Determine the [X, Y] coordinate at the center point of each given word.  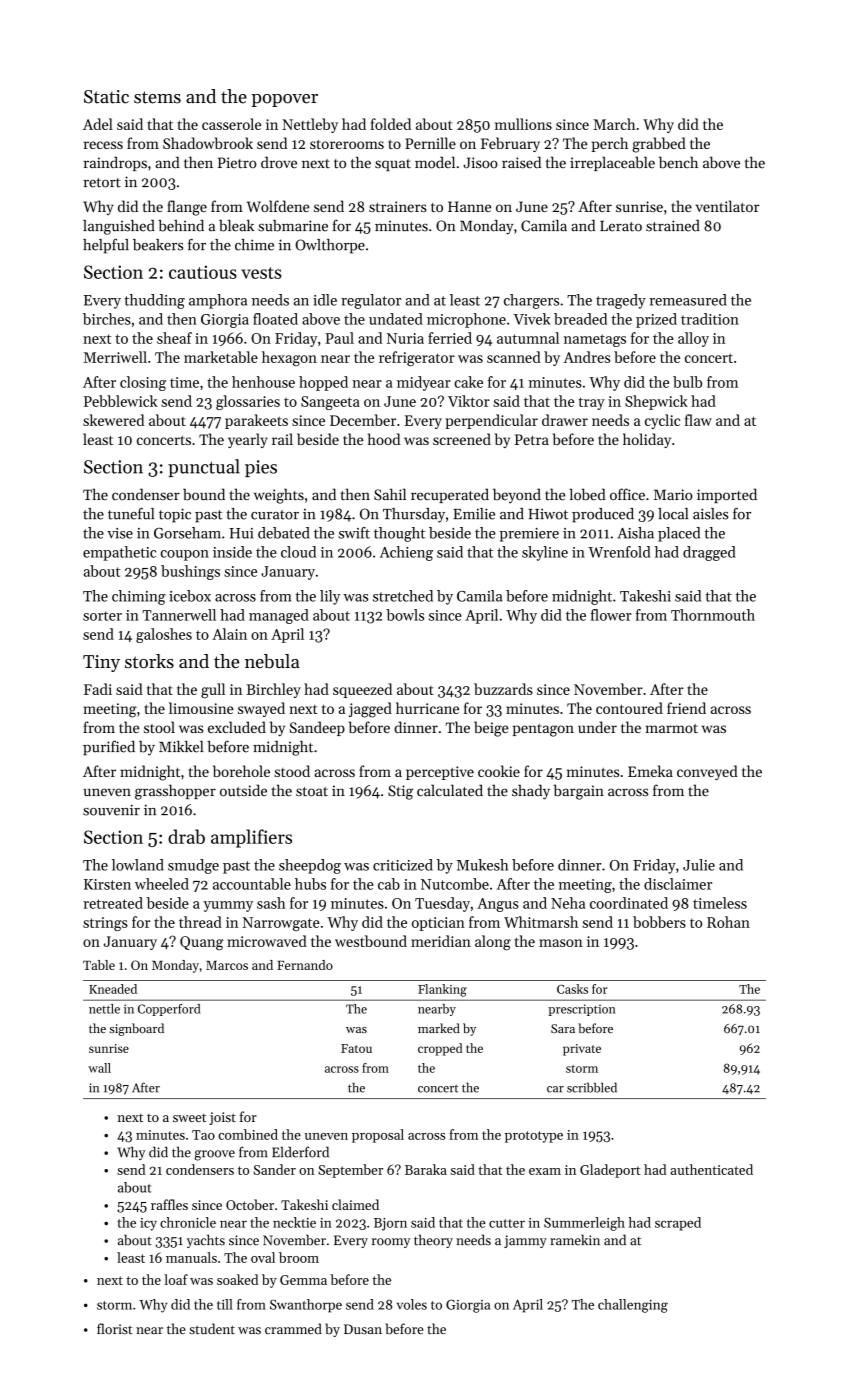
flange [187, 208]
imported [727, 495]
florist [115, 1328]
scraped [678, 1224]
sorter [102, 616]
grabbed [659, 145]
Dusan [363, 1329]
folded [391, 124]
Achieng [406, 553]
